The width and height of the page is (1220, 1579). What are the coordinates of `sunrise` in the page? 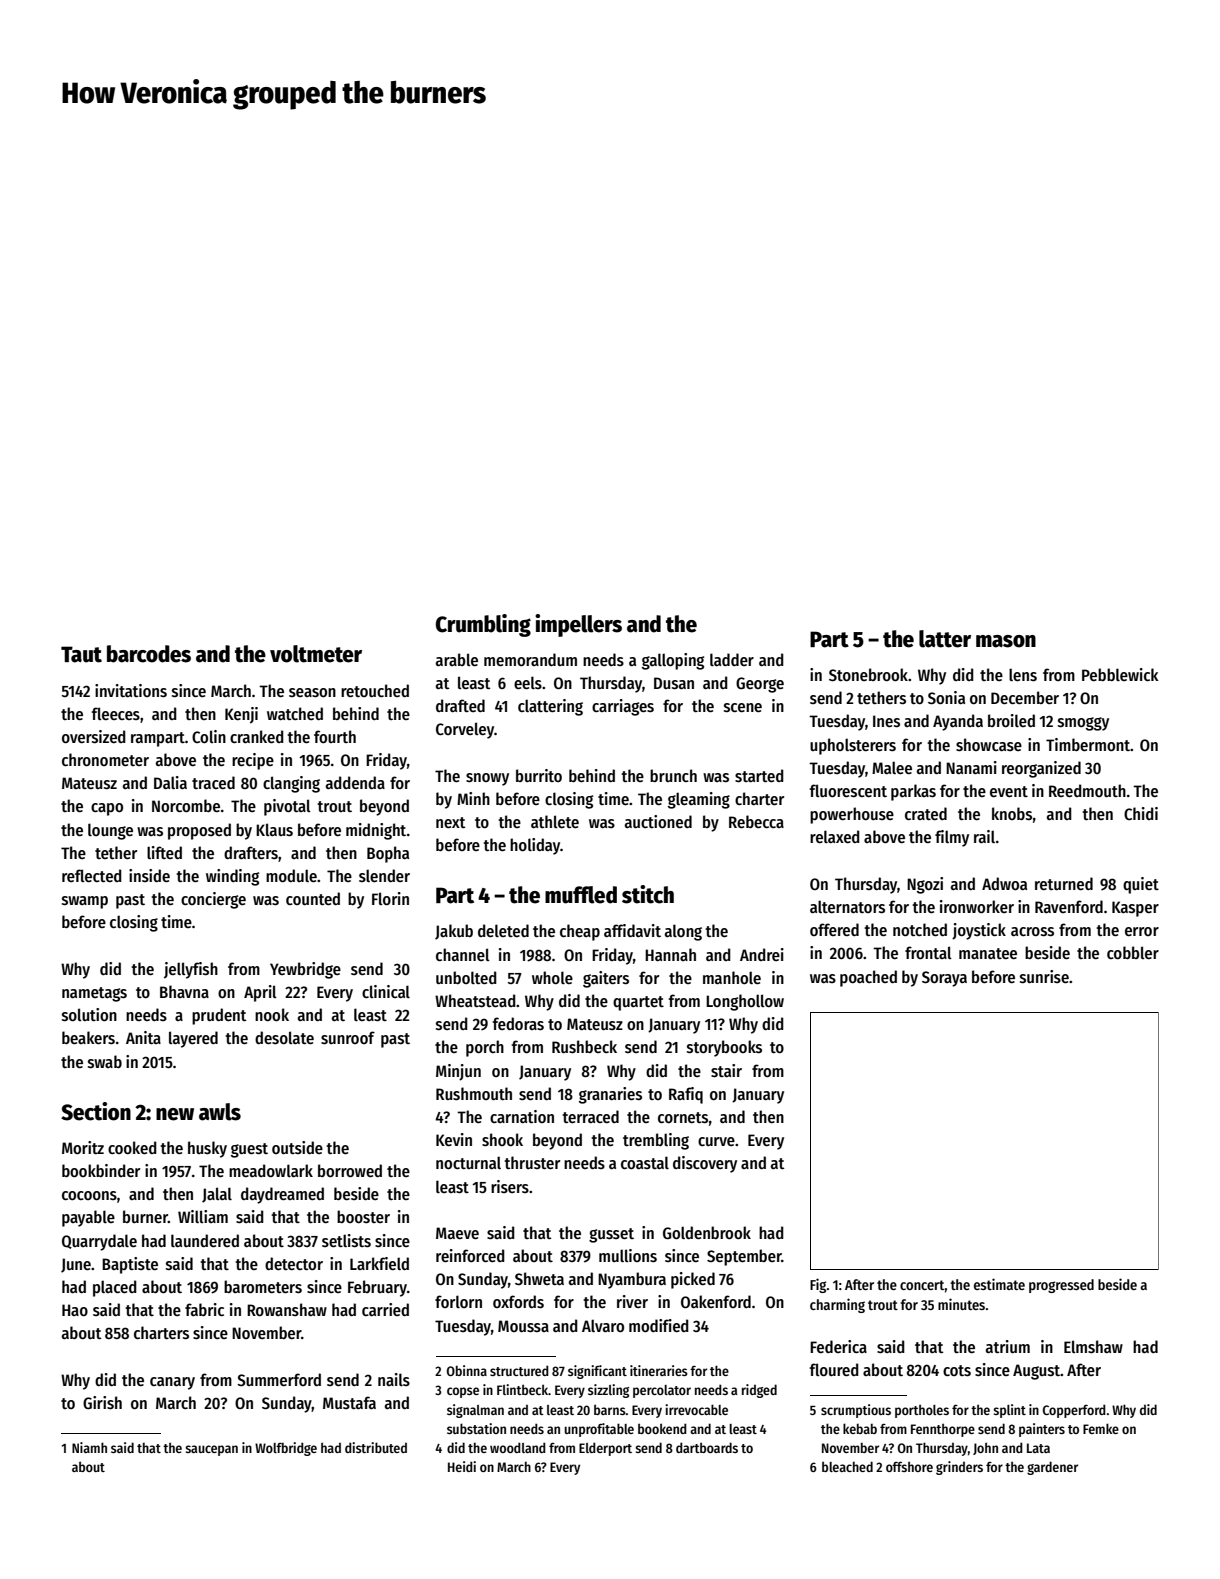 It's located at (1044, 977).
